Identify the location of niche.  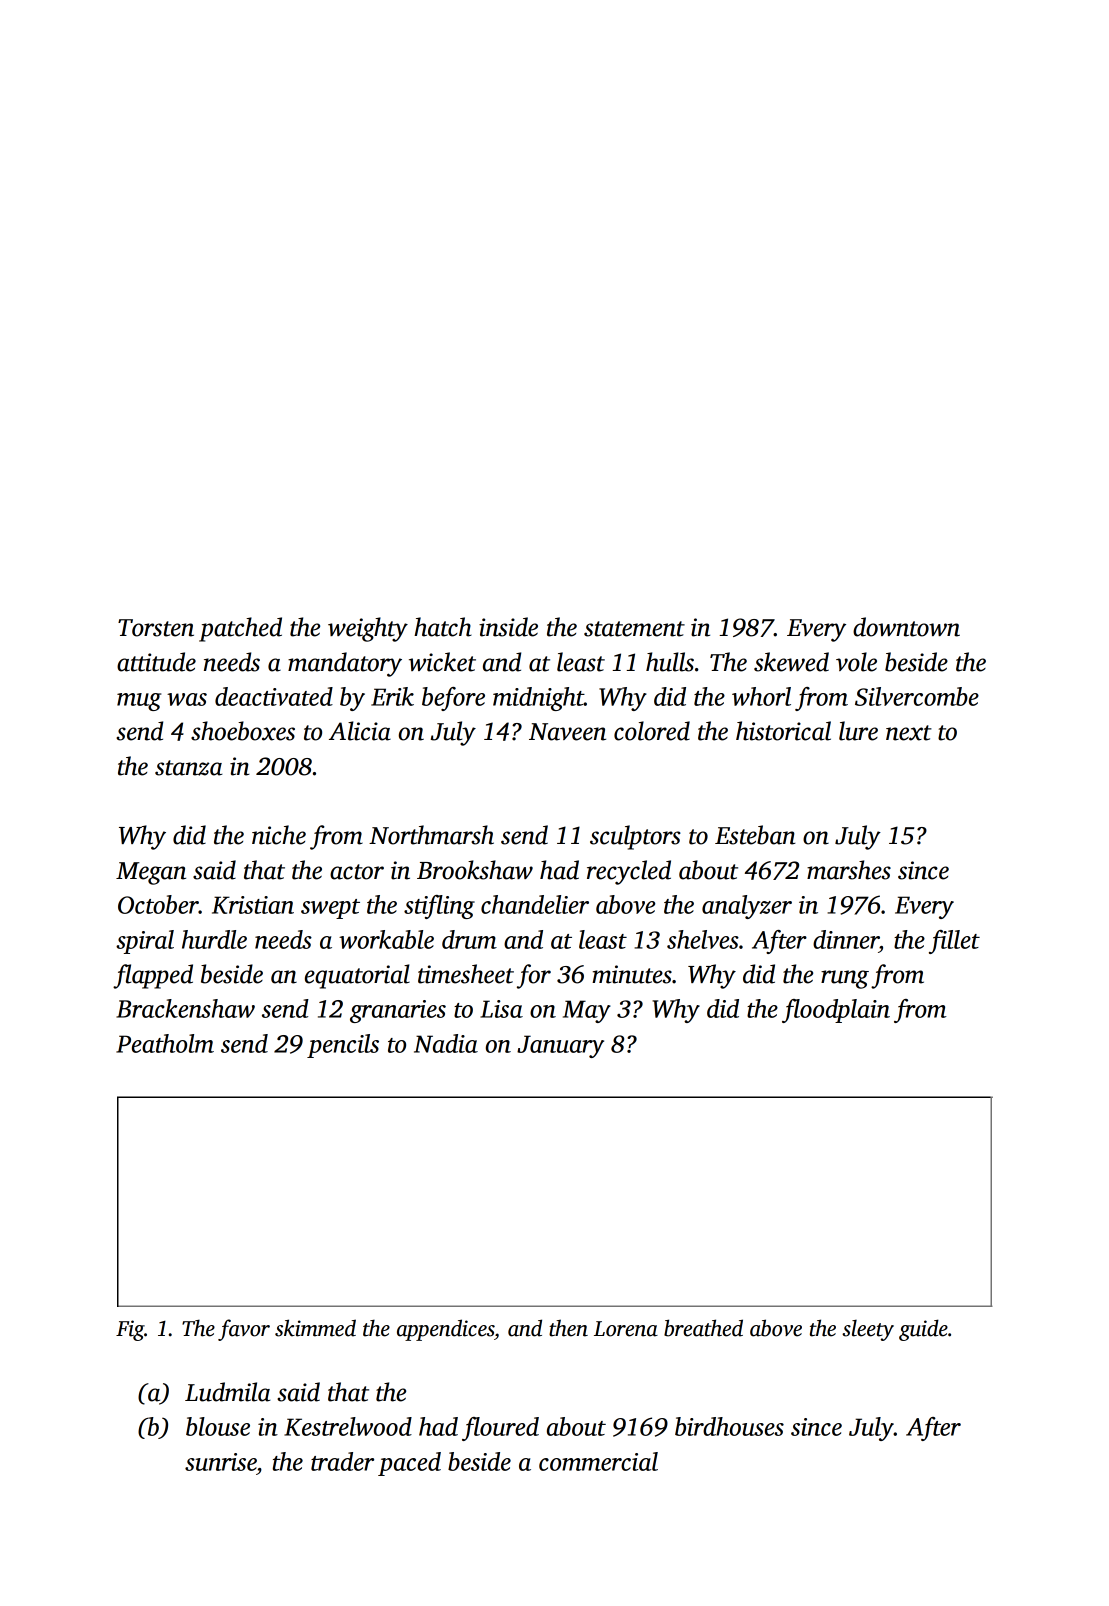
(279, 835).
